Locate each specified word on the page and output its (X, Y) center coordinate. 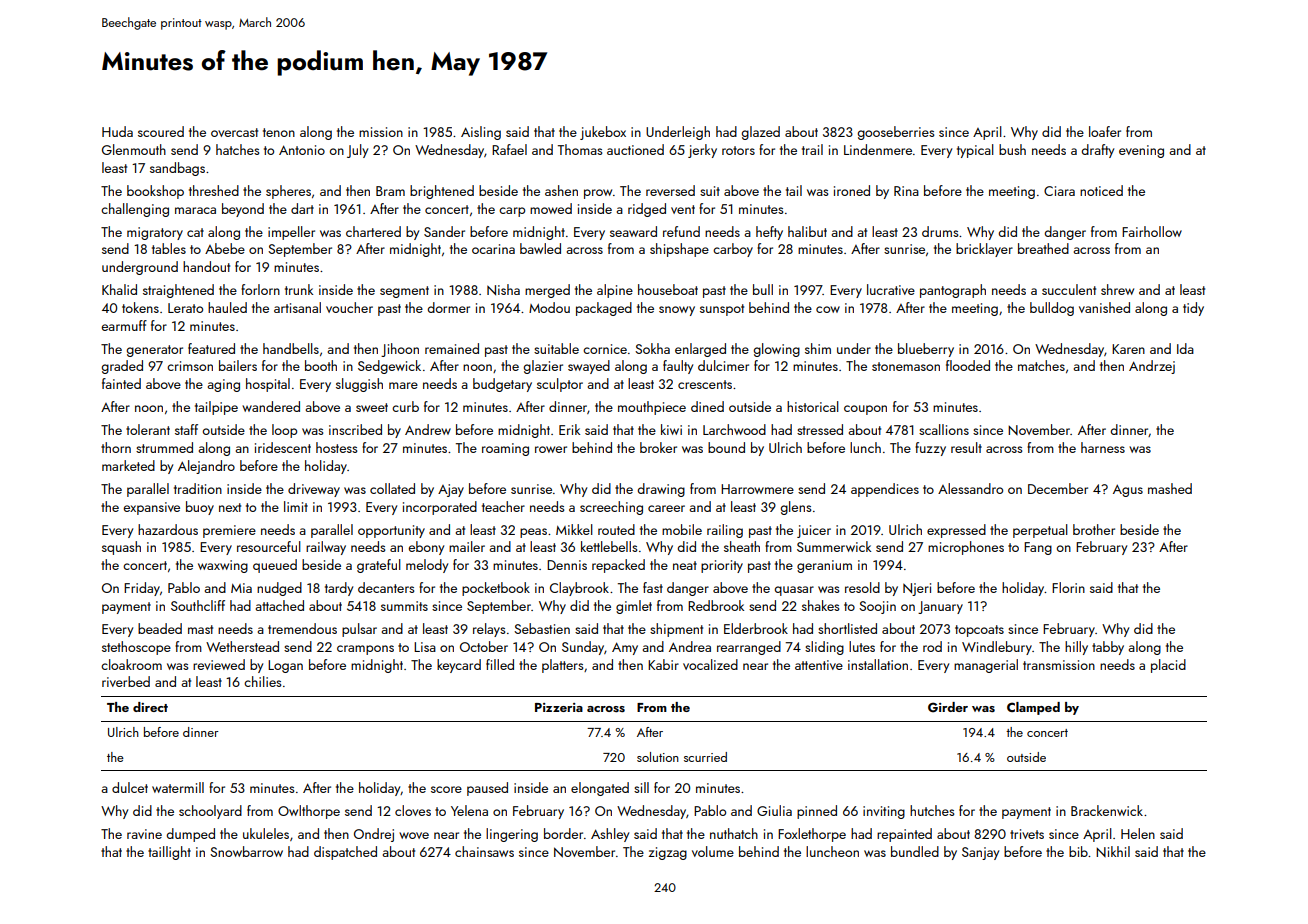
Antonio (302, 150)
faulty (678, 367)
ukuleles (266, 833)
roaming (505, 449)
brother (1094, 529)
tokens (140, 307)
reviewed (219, 664)
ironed (852, 190)
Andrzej (1152, 367)
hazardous (168, 529)
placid (1168, 666)
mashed (1170, 488)
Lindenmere (878, 149)
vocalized (710, 664)
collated (392, 488)
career (666, 508)
